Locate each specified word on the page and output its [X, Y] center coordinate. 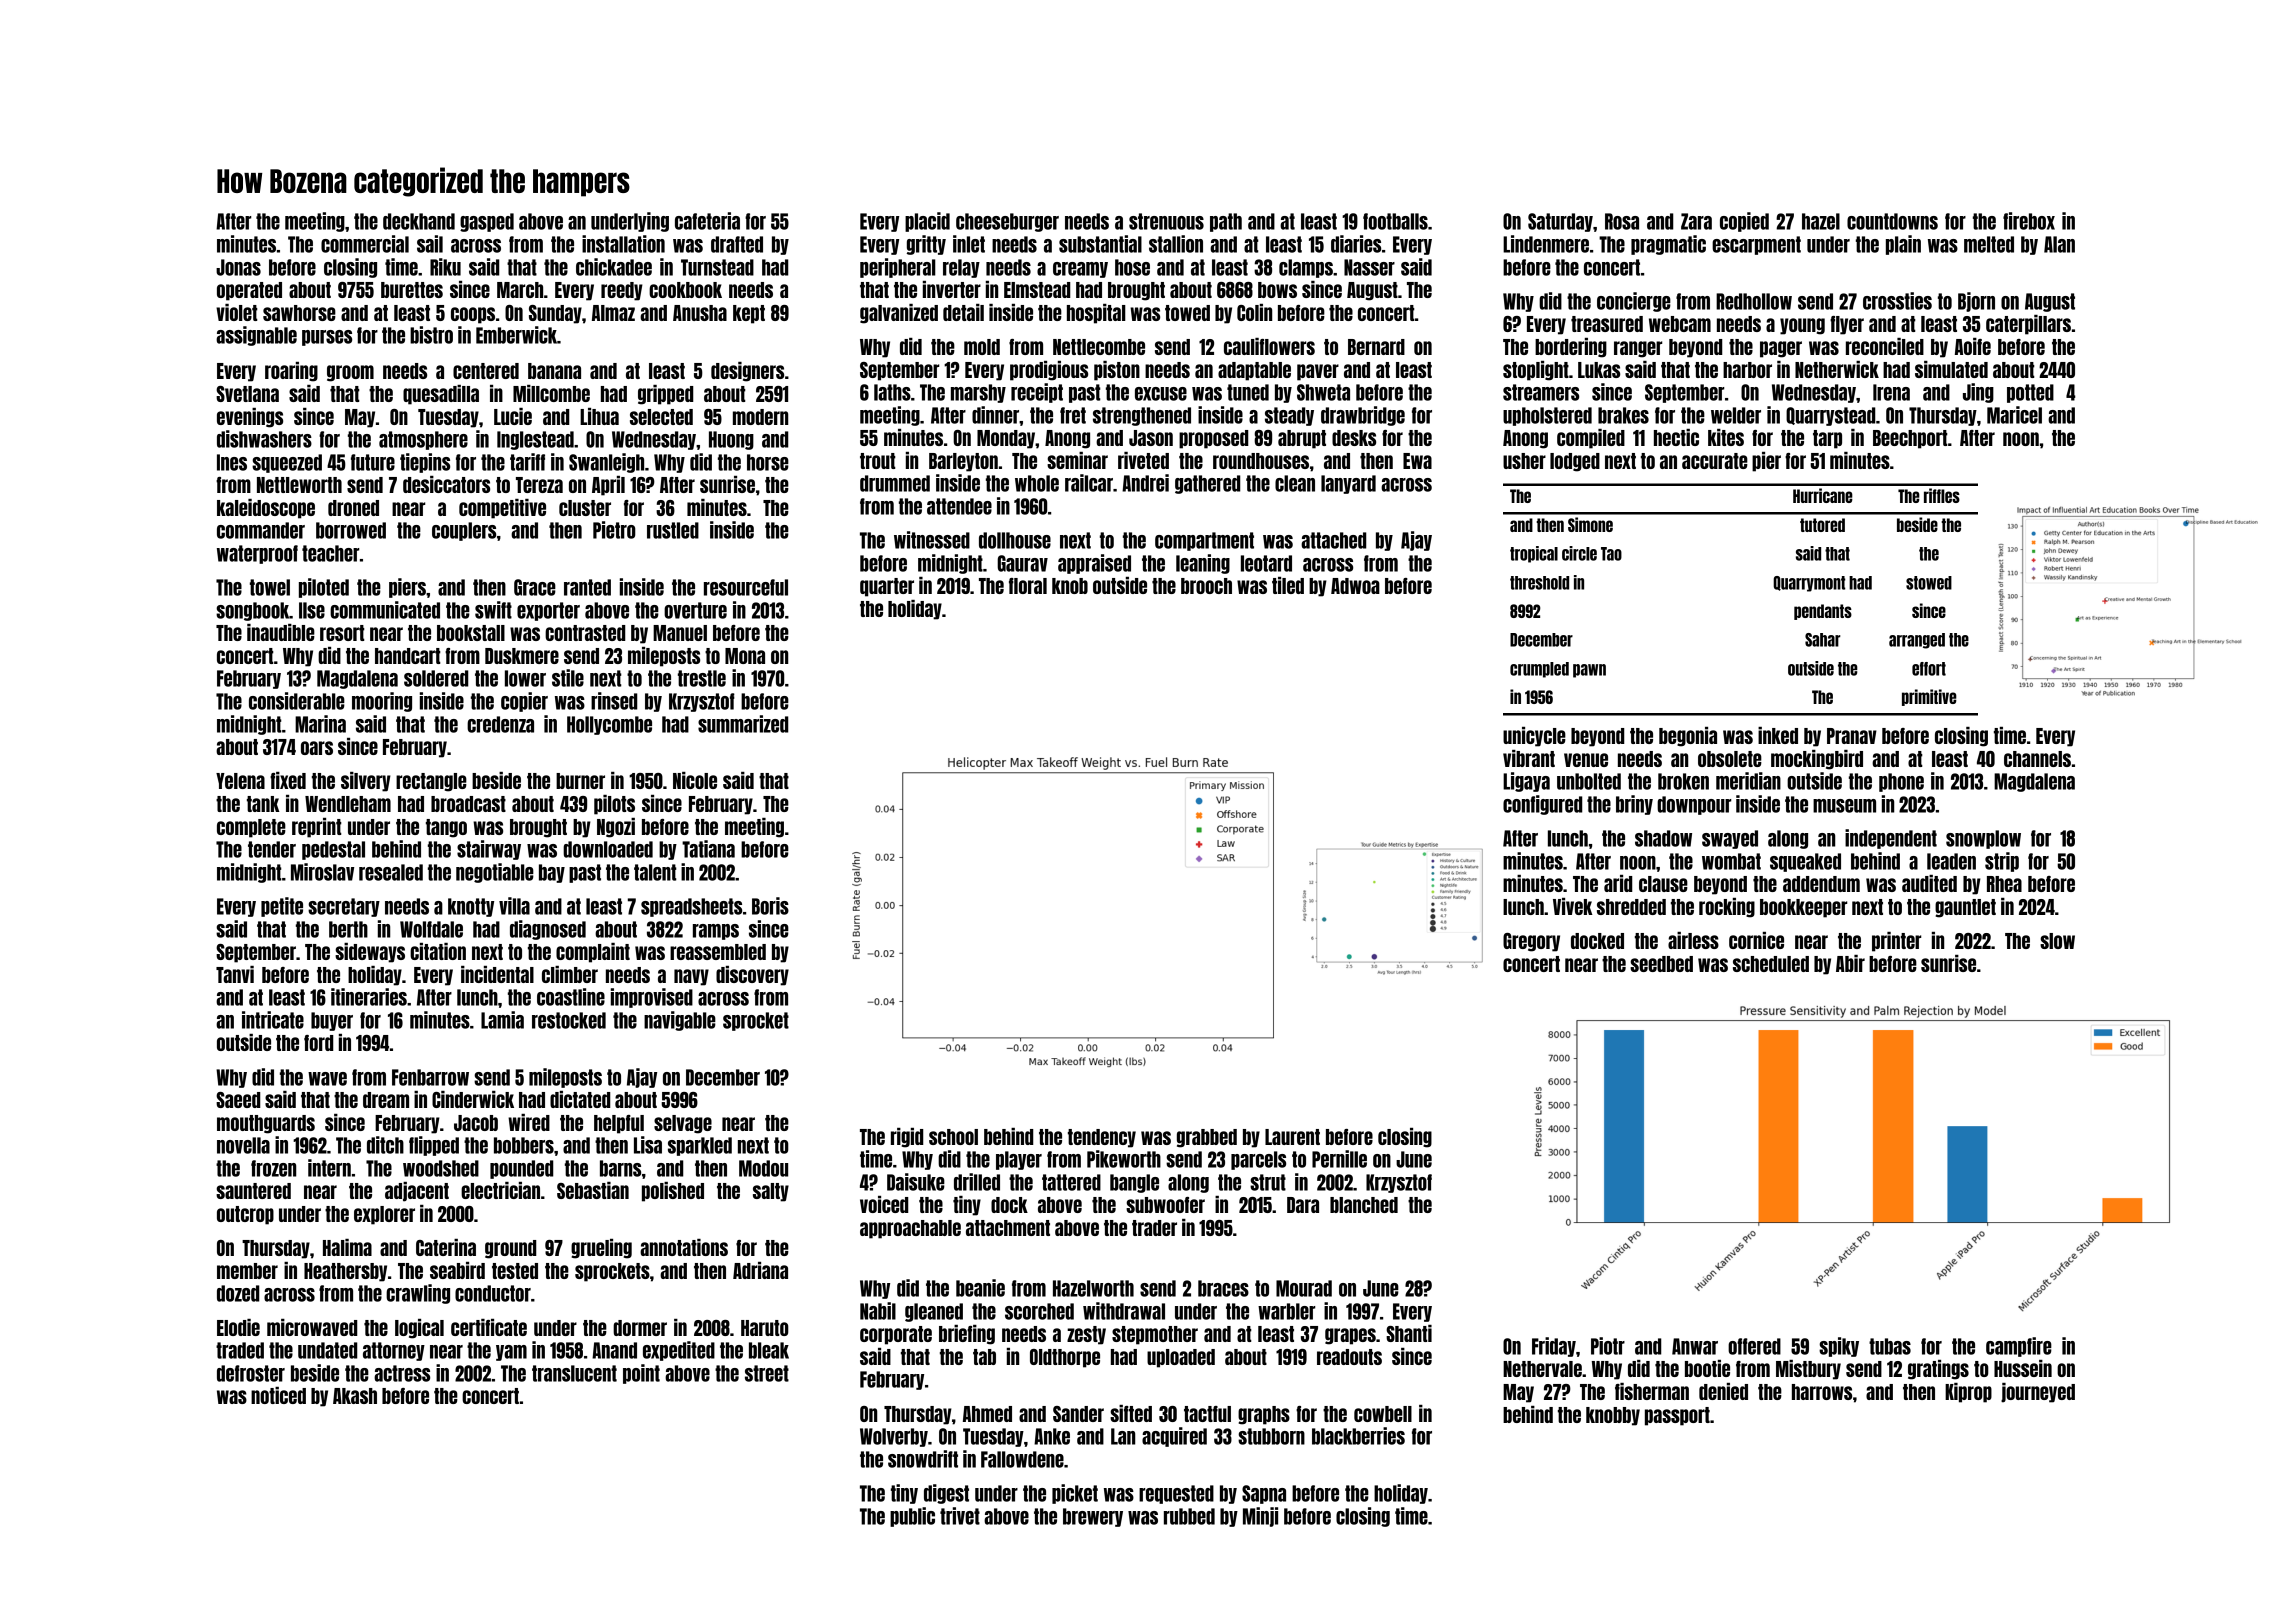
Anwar [1695, 1346]
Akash [355, 1396]
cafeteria [707, 221]
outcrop [245, 1215]
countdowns [1892, 221]
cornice [1756, 940]
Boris [770, 906]
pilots [614, 805]
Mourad [1304, 1288]
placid [927, 222]
